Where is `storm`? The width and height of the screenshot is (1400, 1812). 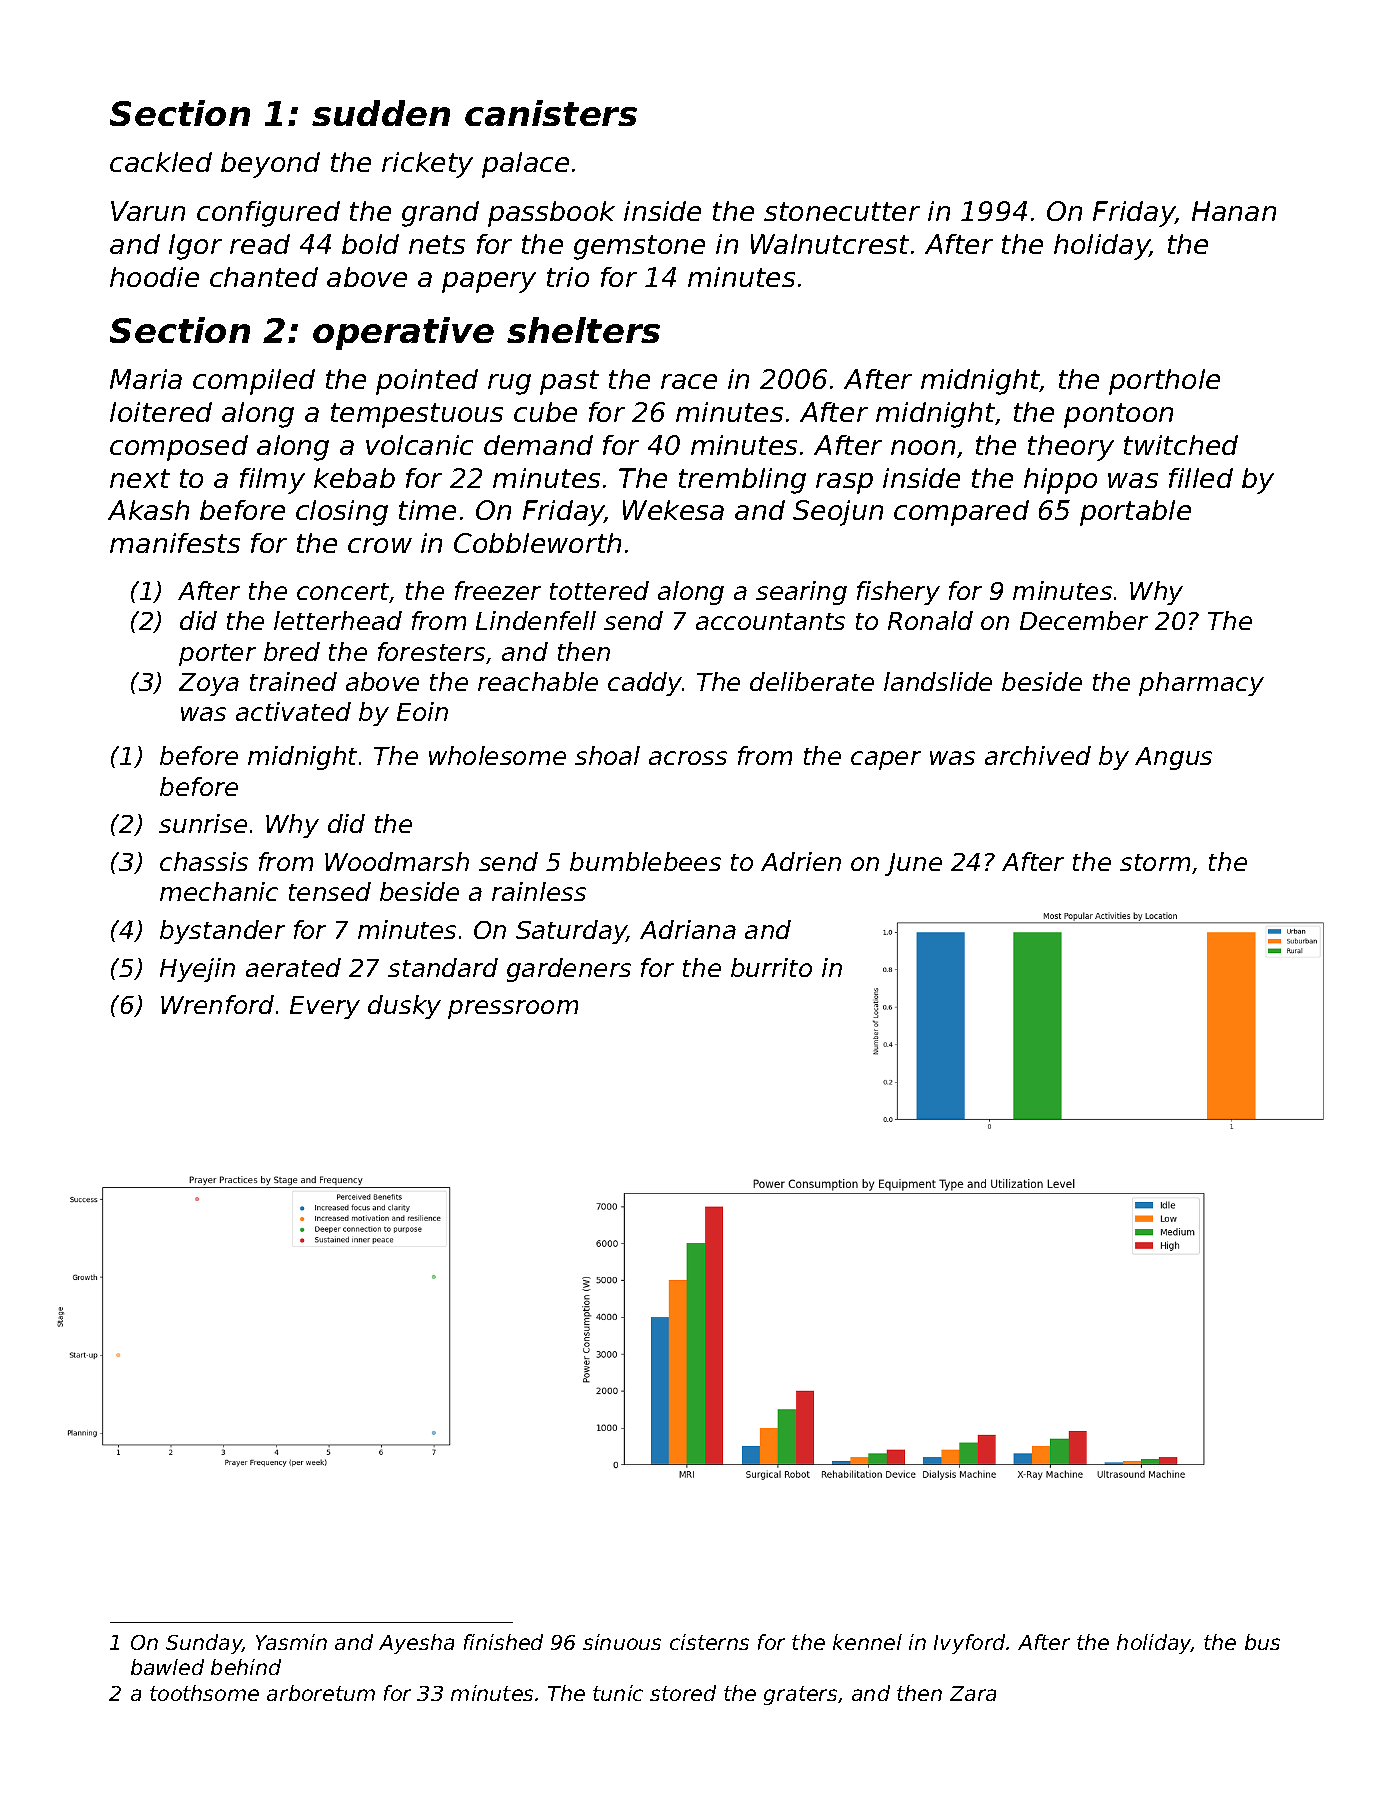
storm is located at coordinates (1155, 862).
